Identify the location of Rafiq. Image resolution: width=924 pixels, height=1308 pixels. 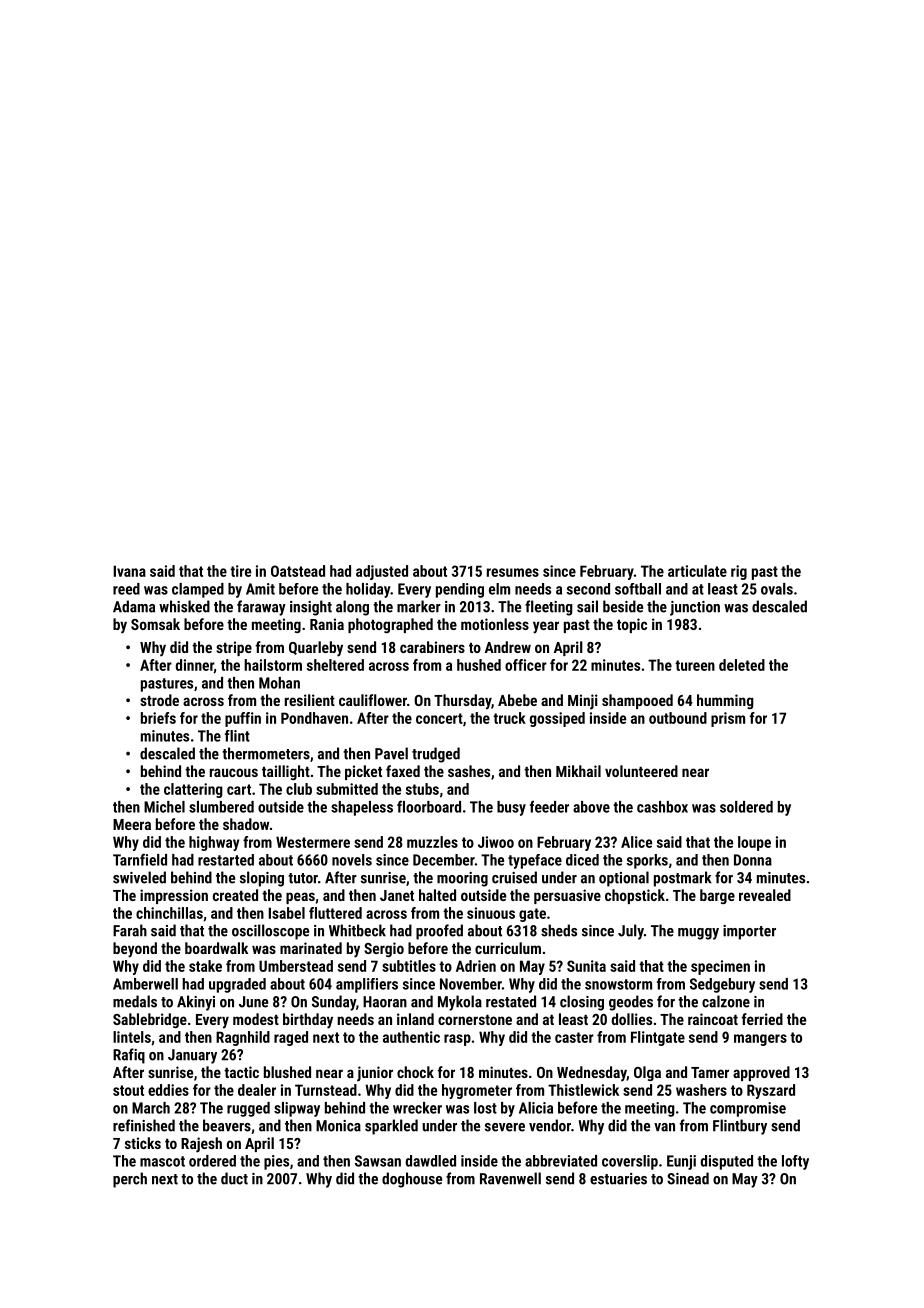
(129, 1056).
